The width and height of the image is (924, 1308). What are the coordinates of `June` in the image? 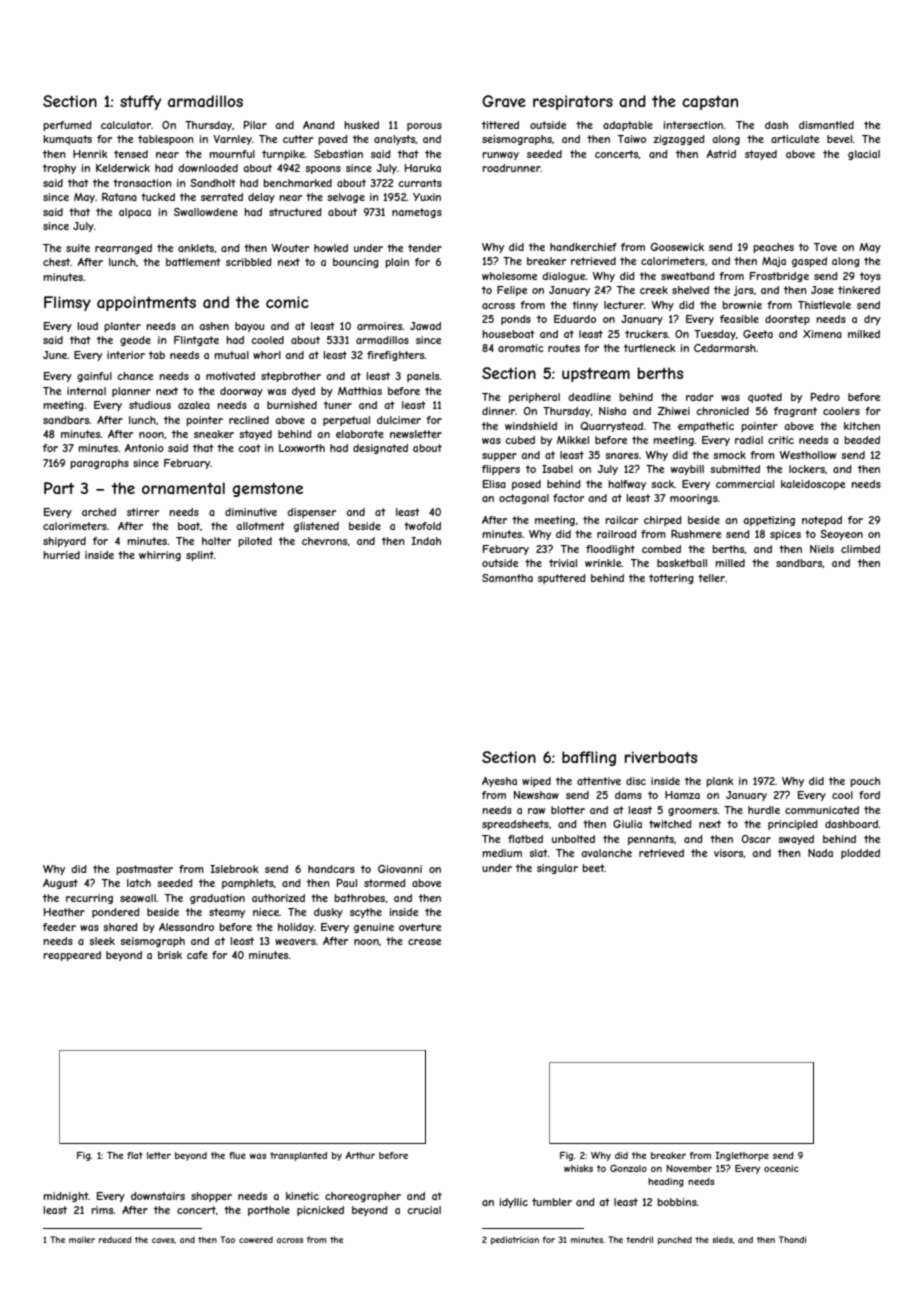 It's located at (55, 355).
